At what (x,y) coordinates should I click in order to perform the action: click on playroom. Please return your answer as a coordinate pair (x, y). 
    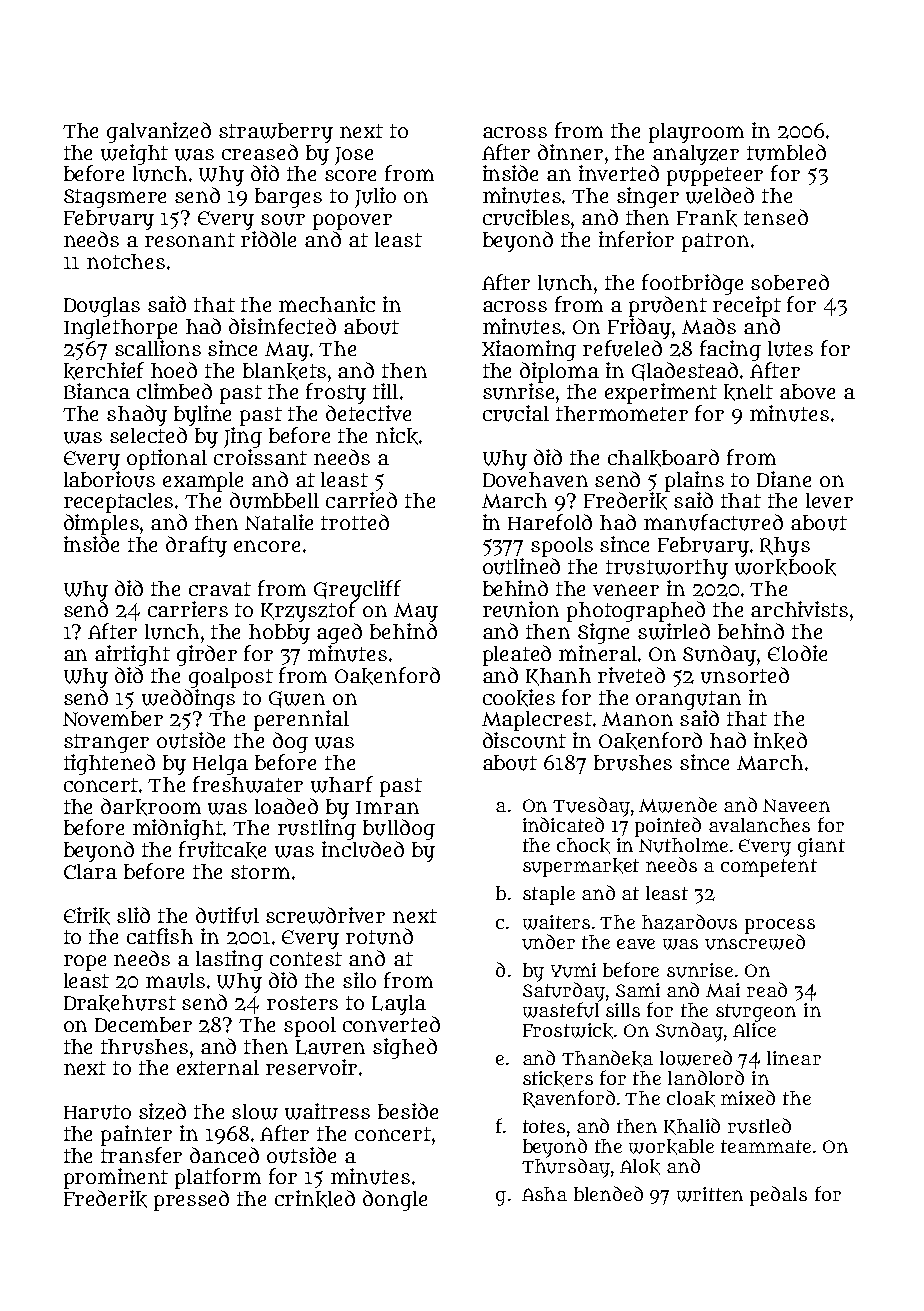
    Looking at the image, I should click on (696, 133).
